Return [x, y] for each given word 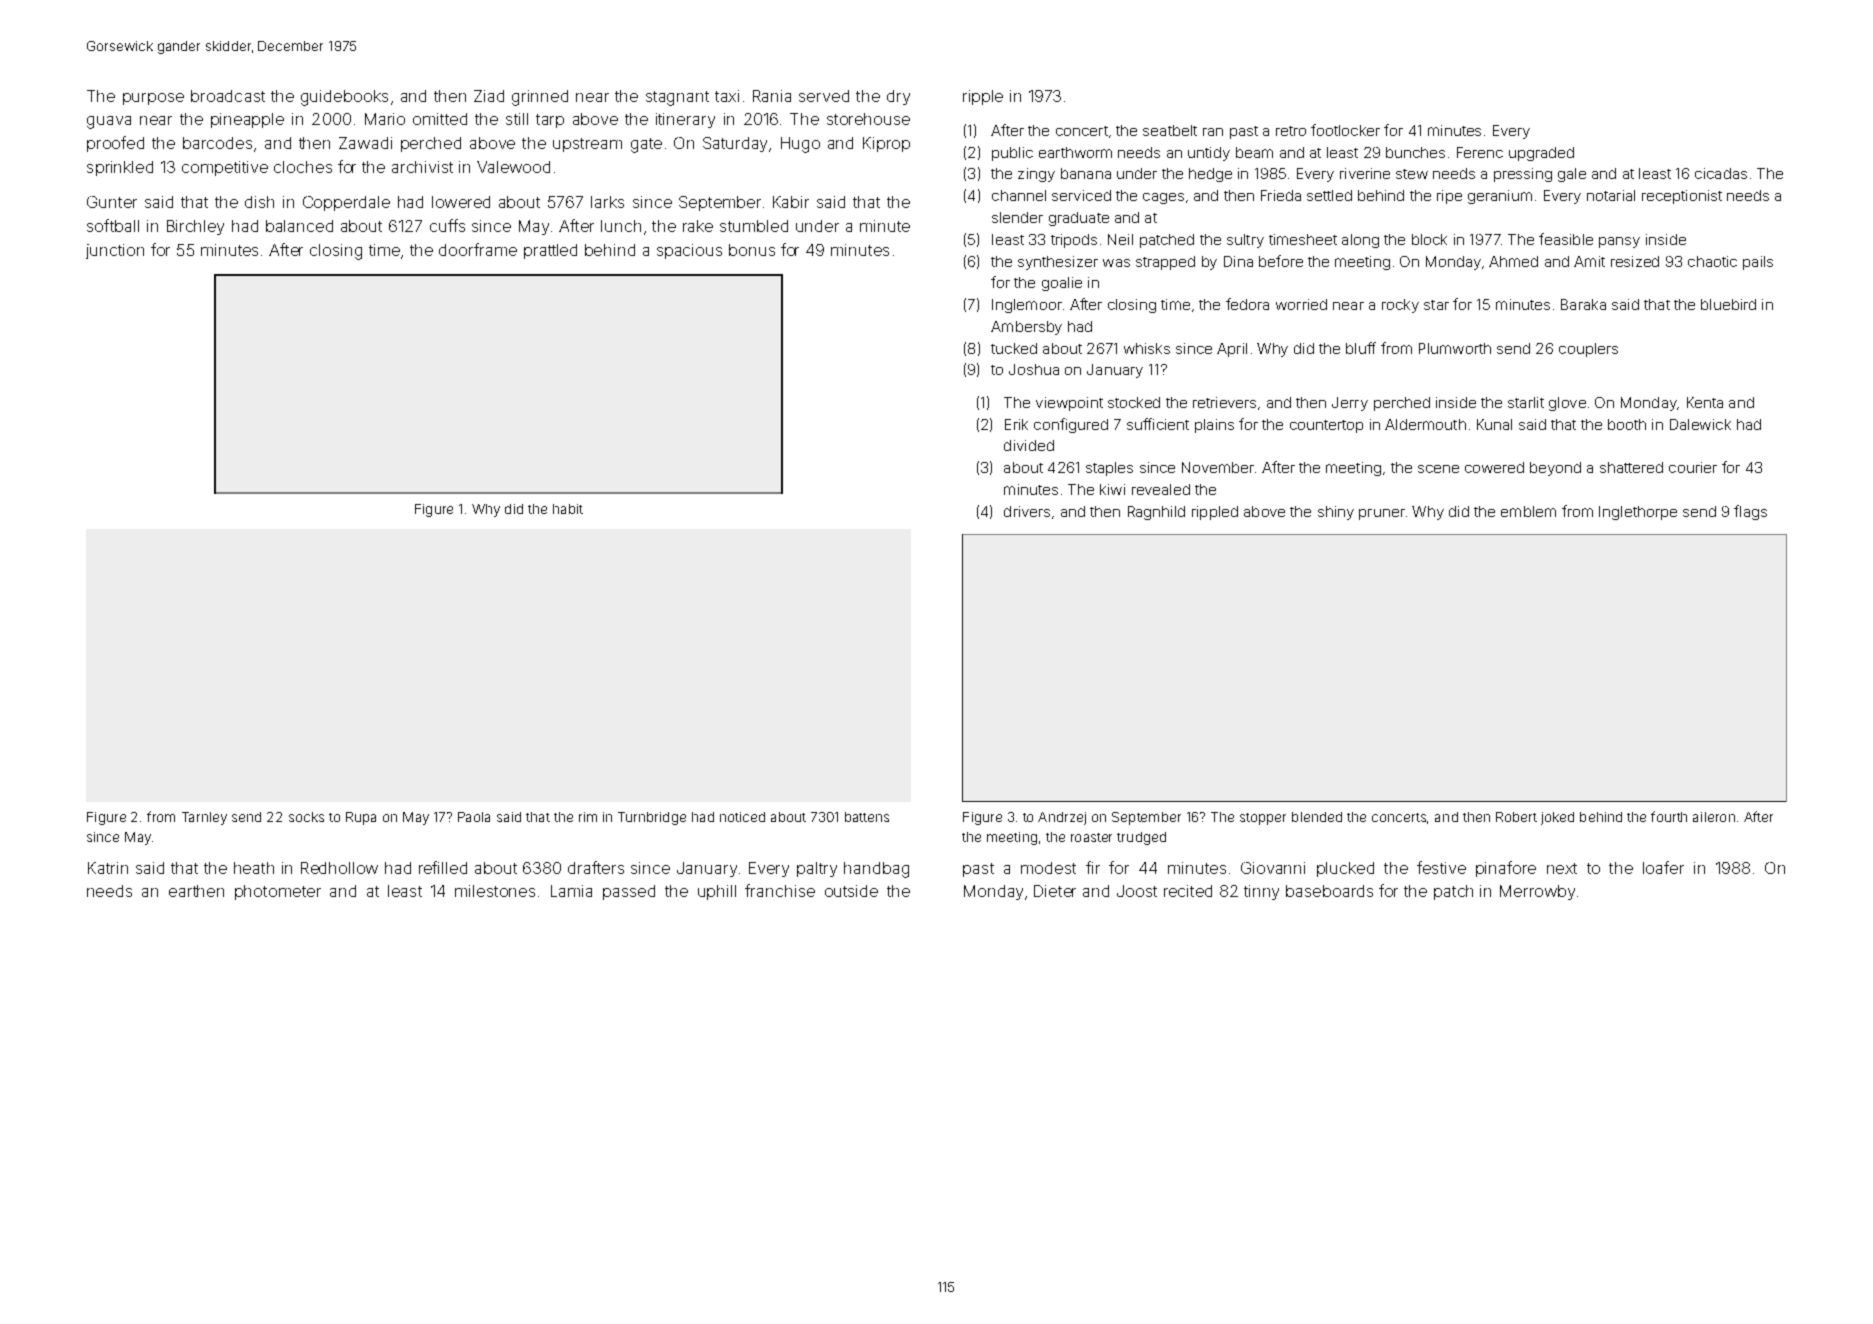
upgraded [1541, 154]
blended [1317, 817]
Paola [474, 817]
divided [1029, 445]
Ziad [489, 96]
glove [1567, 404]
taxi [727, 96]
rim [588, 817]
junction [115, 251]
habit [568, 509]
